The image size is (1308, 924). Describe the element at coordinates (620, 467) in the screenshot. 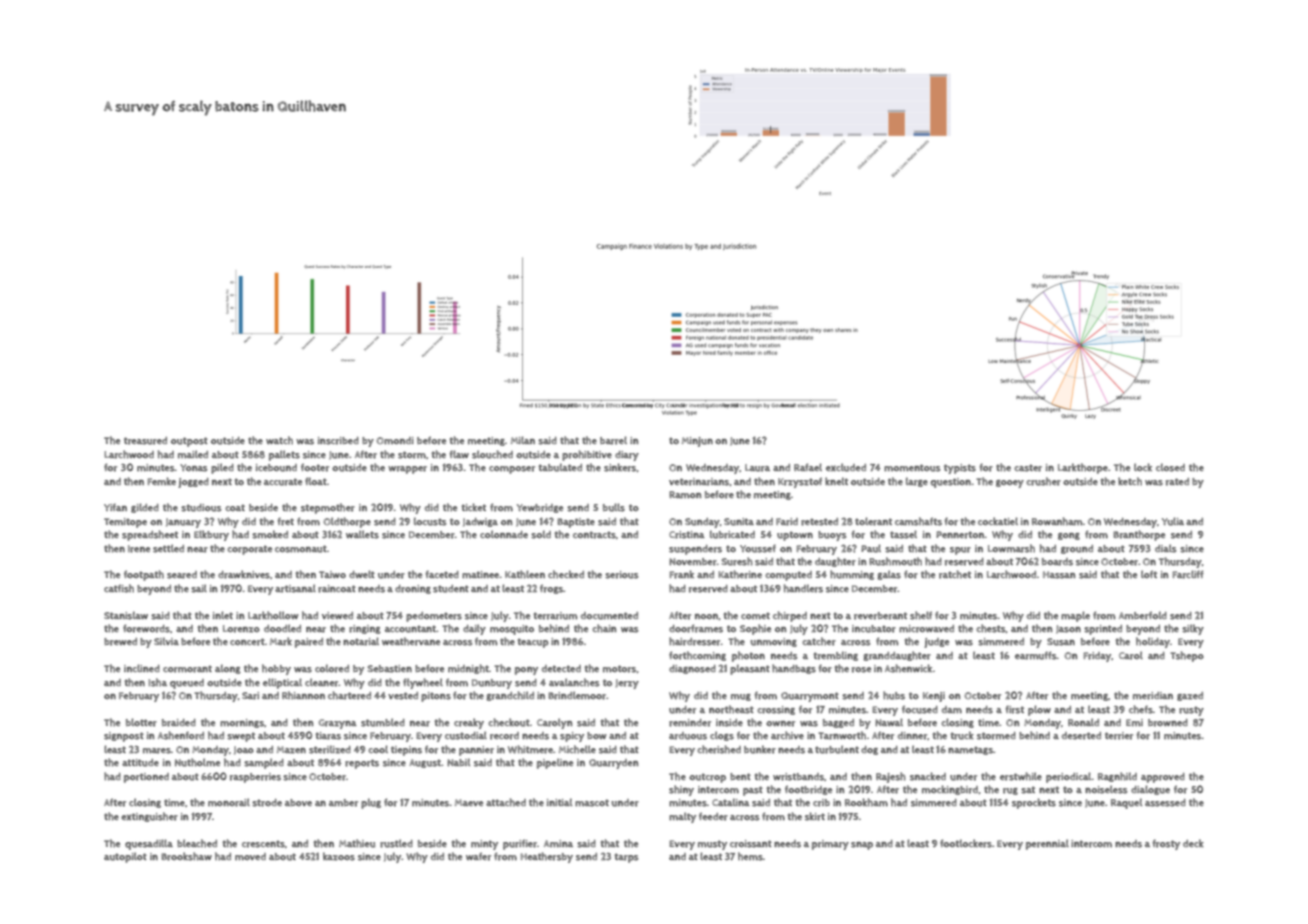

I see `sinkers` at that location.
